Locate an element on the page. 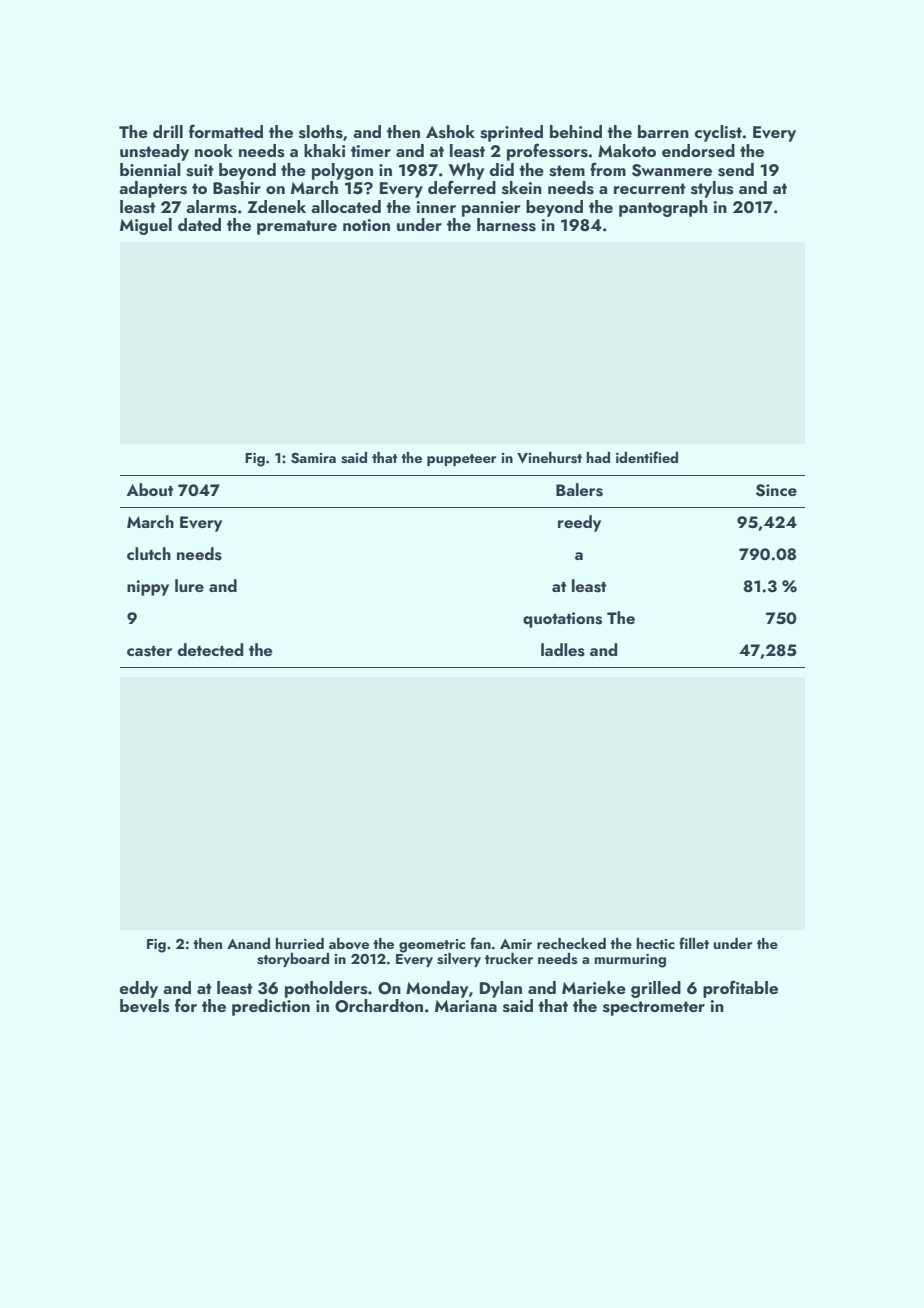 The width and height of the image is (924, 1308). Bashir is located at coordinates (237, 188).
